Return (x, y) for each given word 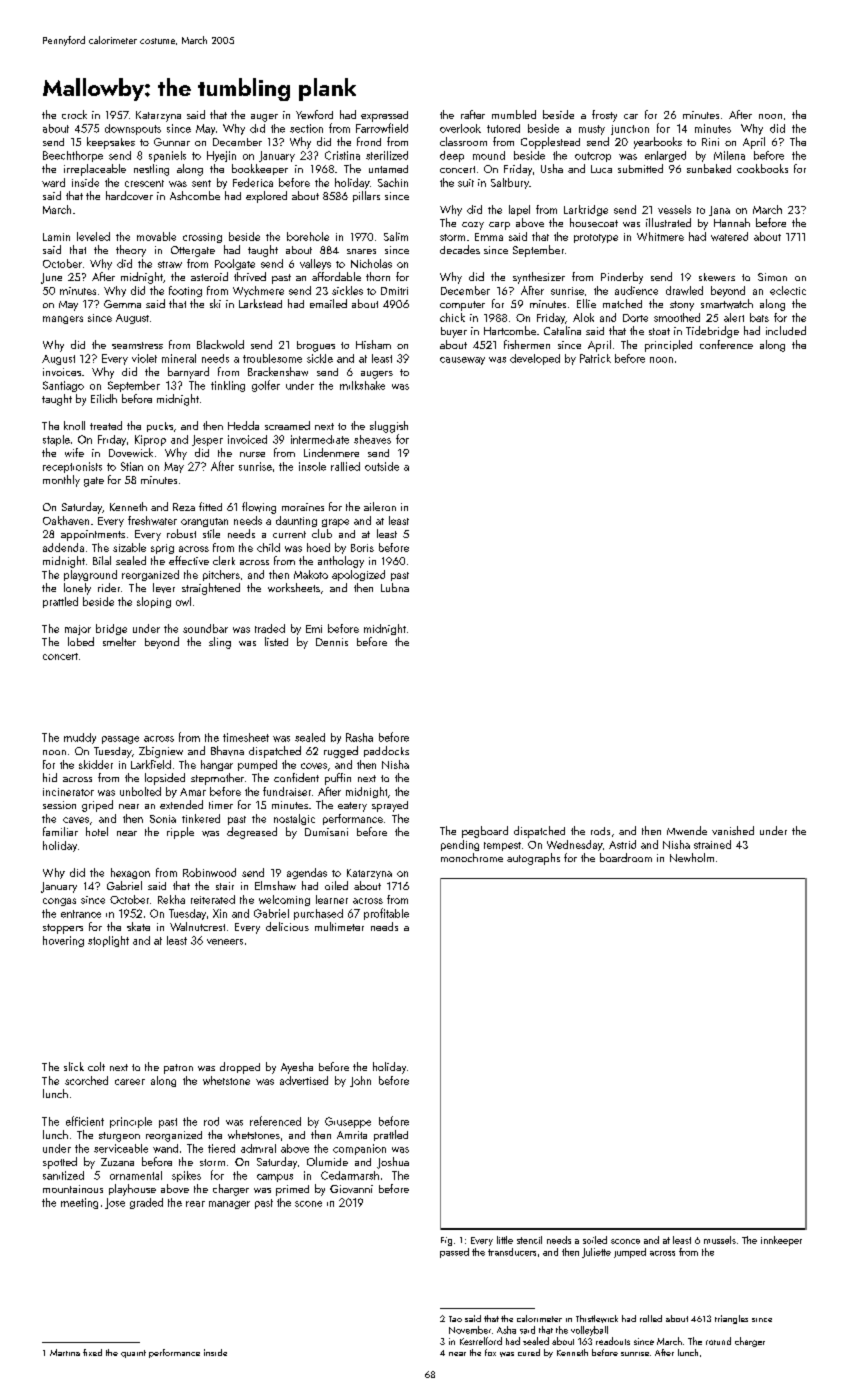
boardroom (626, 857)
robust (181, 533)
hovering (63, 941)
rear (195, 1204)
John (360, 1081)
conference (726, 344)
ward (53, 182)
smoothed (677, 317)
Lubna (395, 587)
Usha (552, 168)
